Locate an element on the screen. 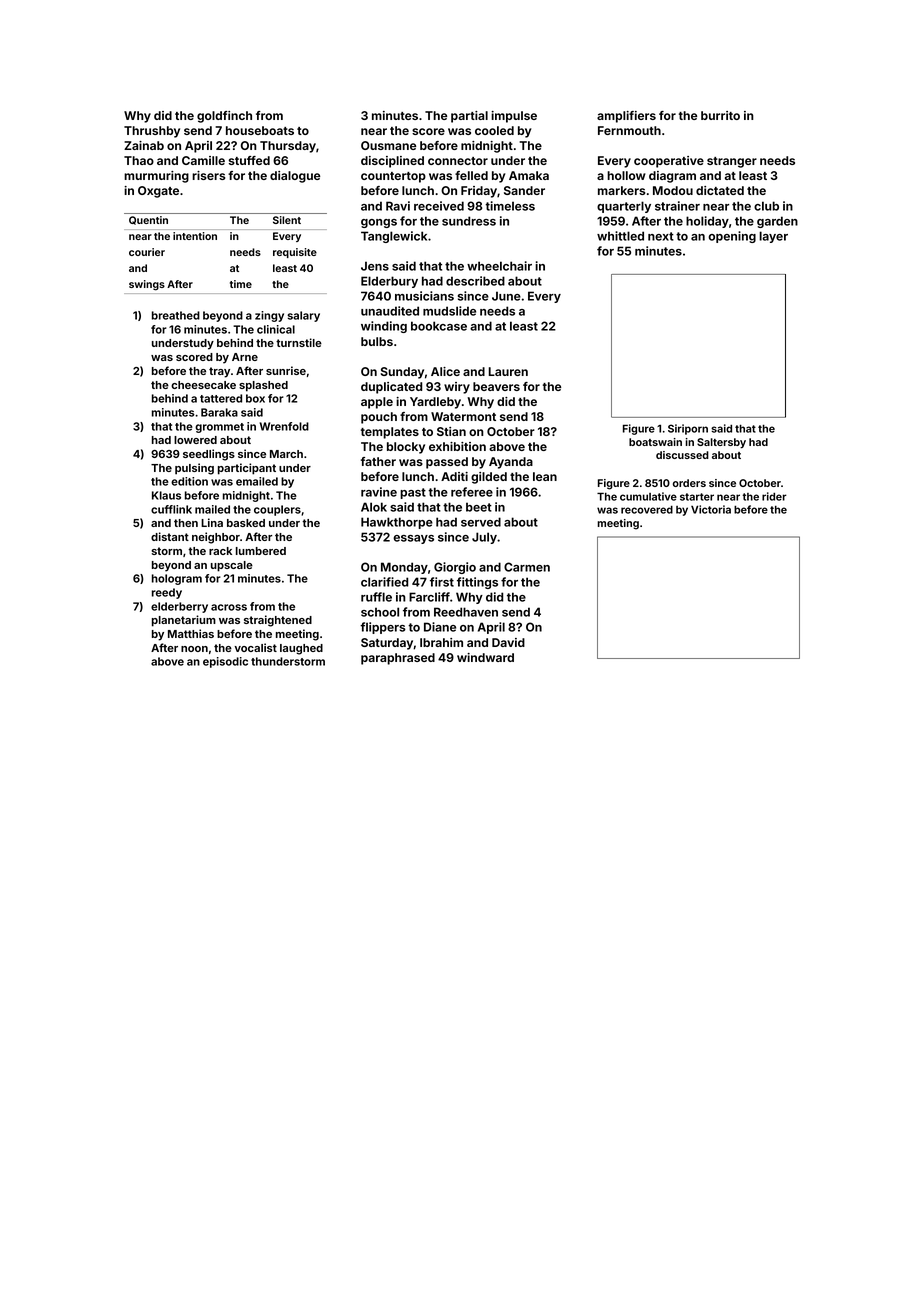  rider is located at coordinates (774, 496).
